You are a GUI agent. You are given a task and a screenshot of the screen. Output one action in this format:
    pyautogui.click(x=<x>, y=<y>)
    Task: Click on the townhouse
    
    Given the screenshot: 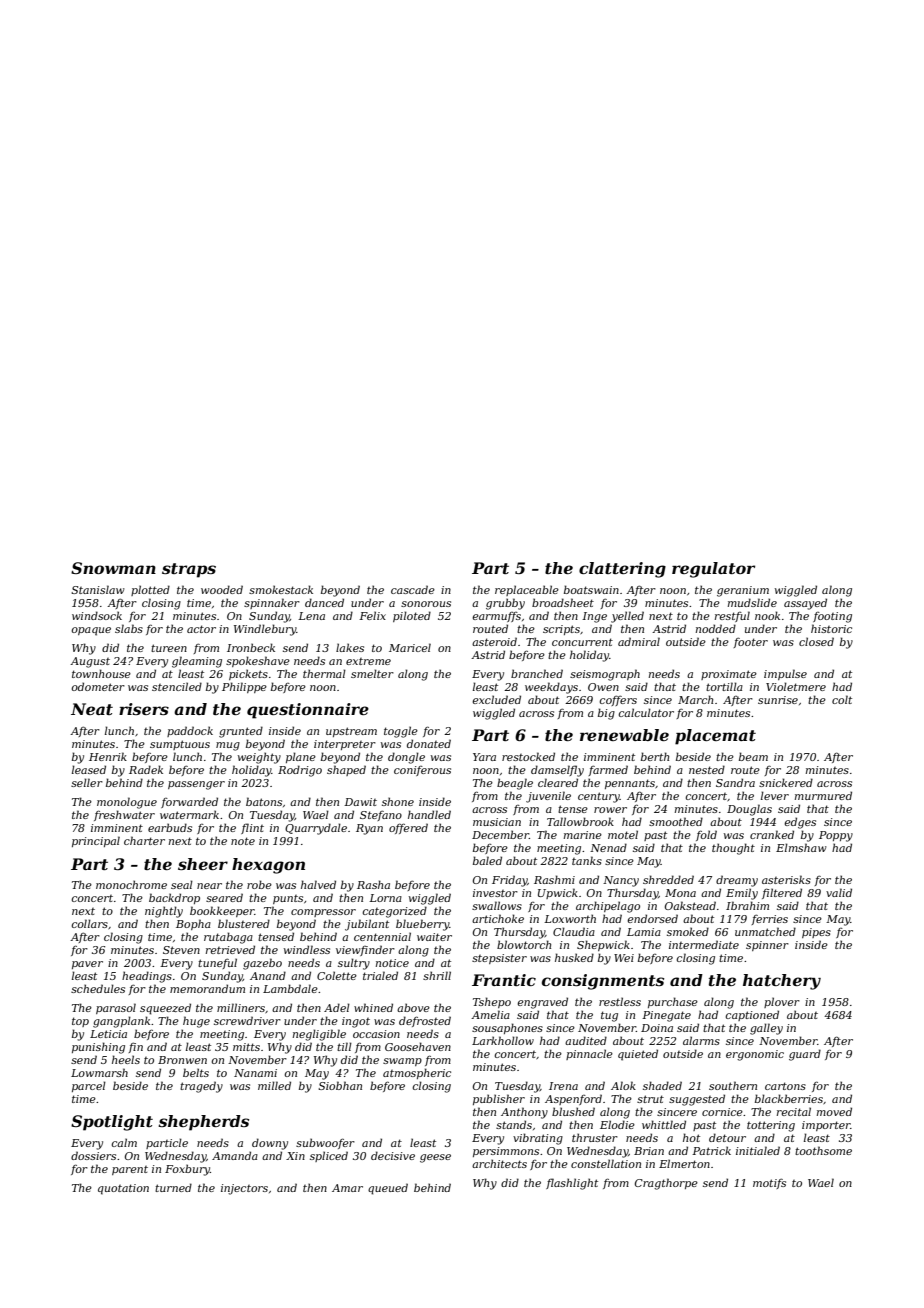 What is the action you would take?
    pyautogui.click(x=101, y=673)
